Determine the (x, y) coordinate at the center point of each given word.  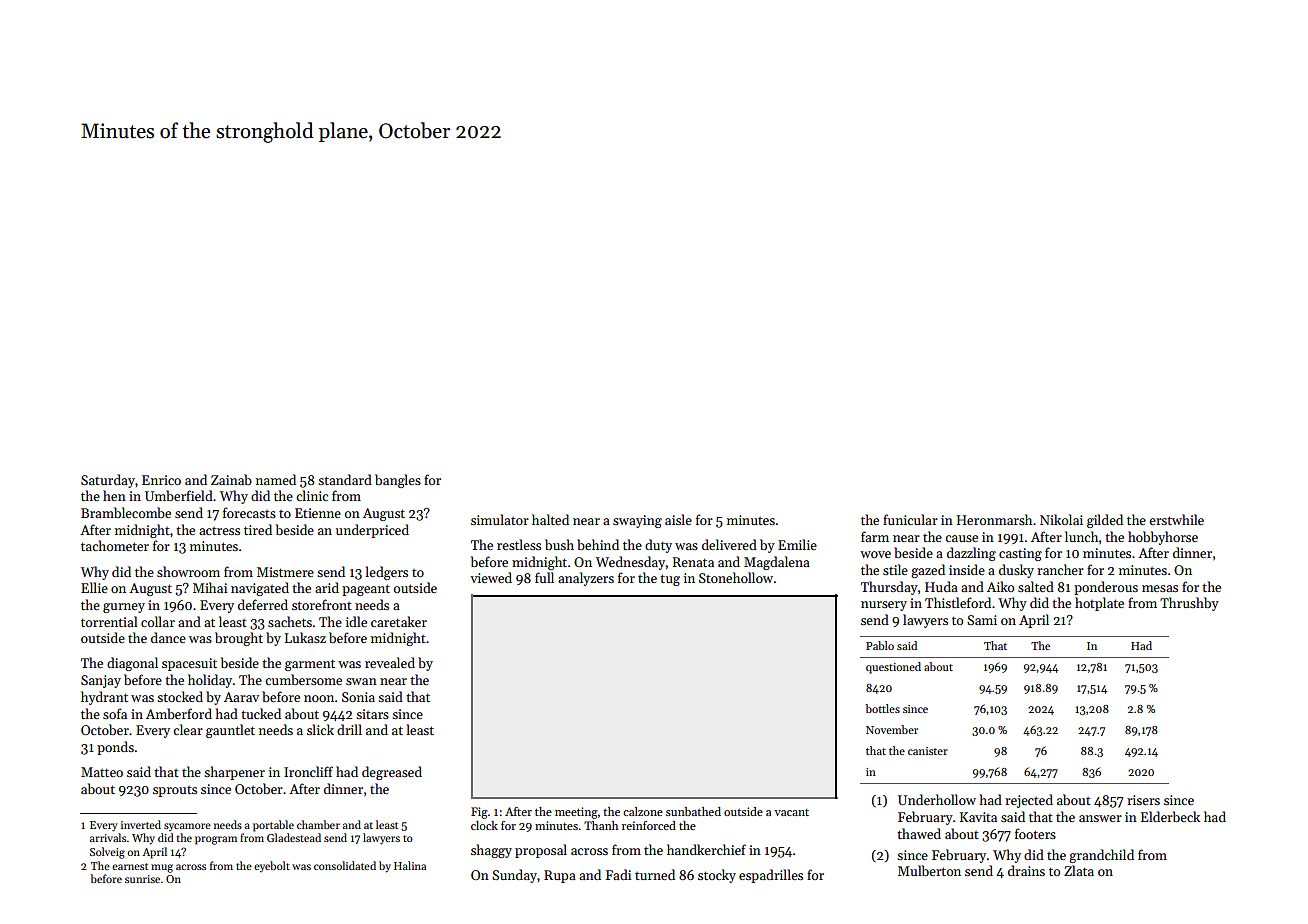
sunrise (142, 879)
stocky (717, 876)
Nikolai (1061, 519)
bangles (398, 481)
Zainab (231, 479)
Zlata (1079, 870)
